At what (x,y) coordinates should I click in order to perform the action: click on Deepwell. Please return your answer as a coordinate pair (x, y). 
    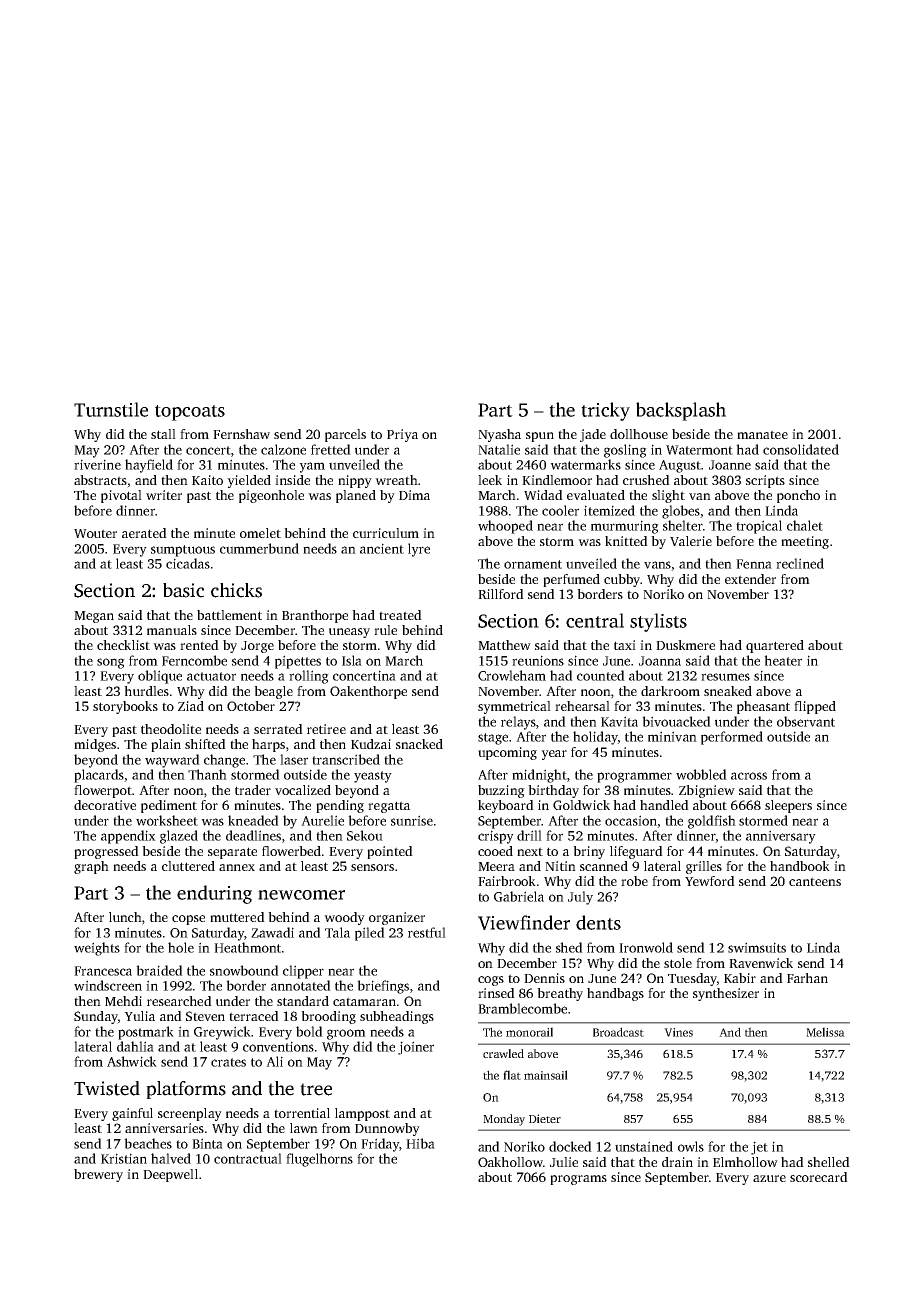
    Looking at the image, I should click on (170, 1175).
